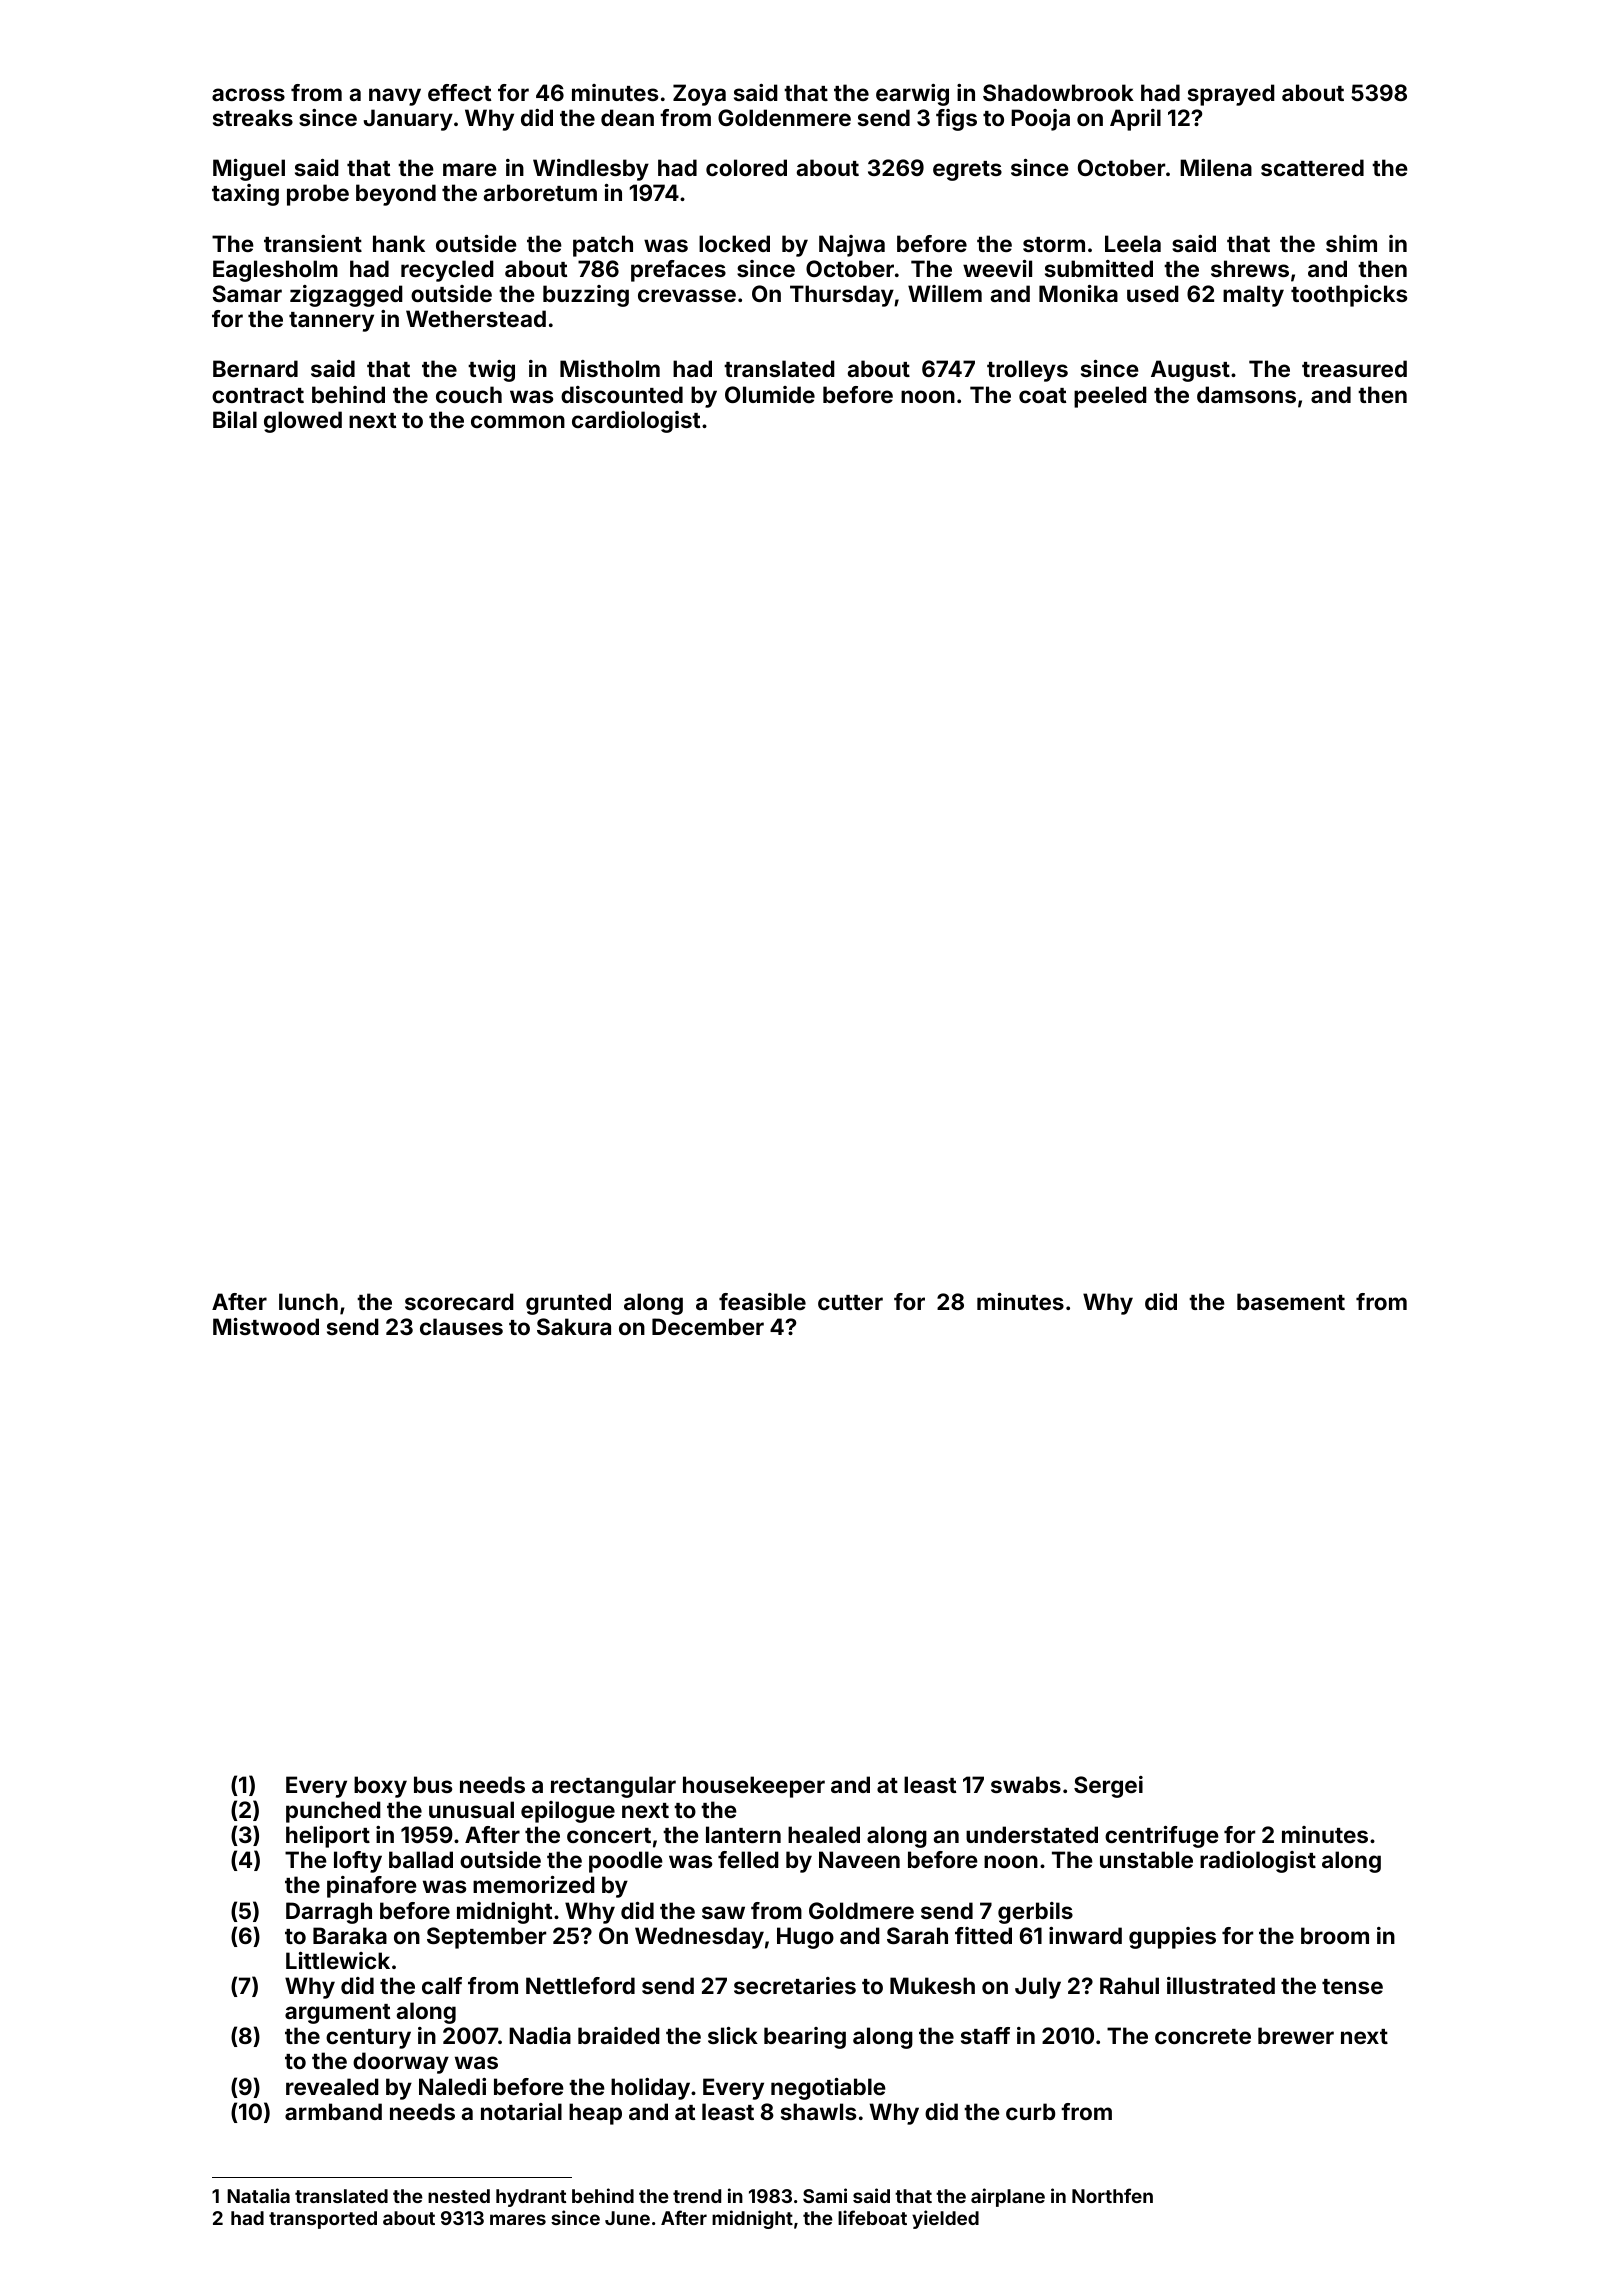  Describe the element at coordinates (1296, 2035) in the screenshot. I see `brewer` at that location.
